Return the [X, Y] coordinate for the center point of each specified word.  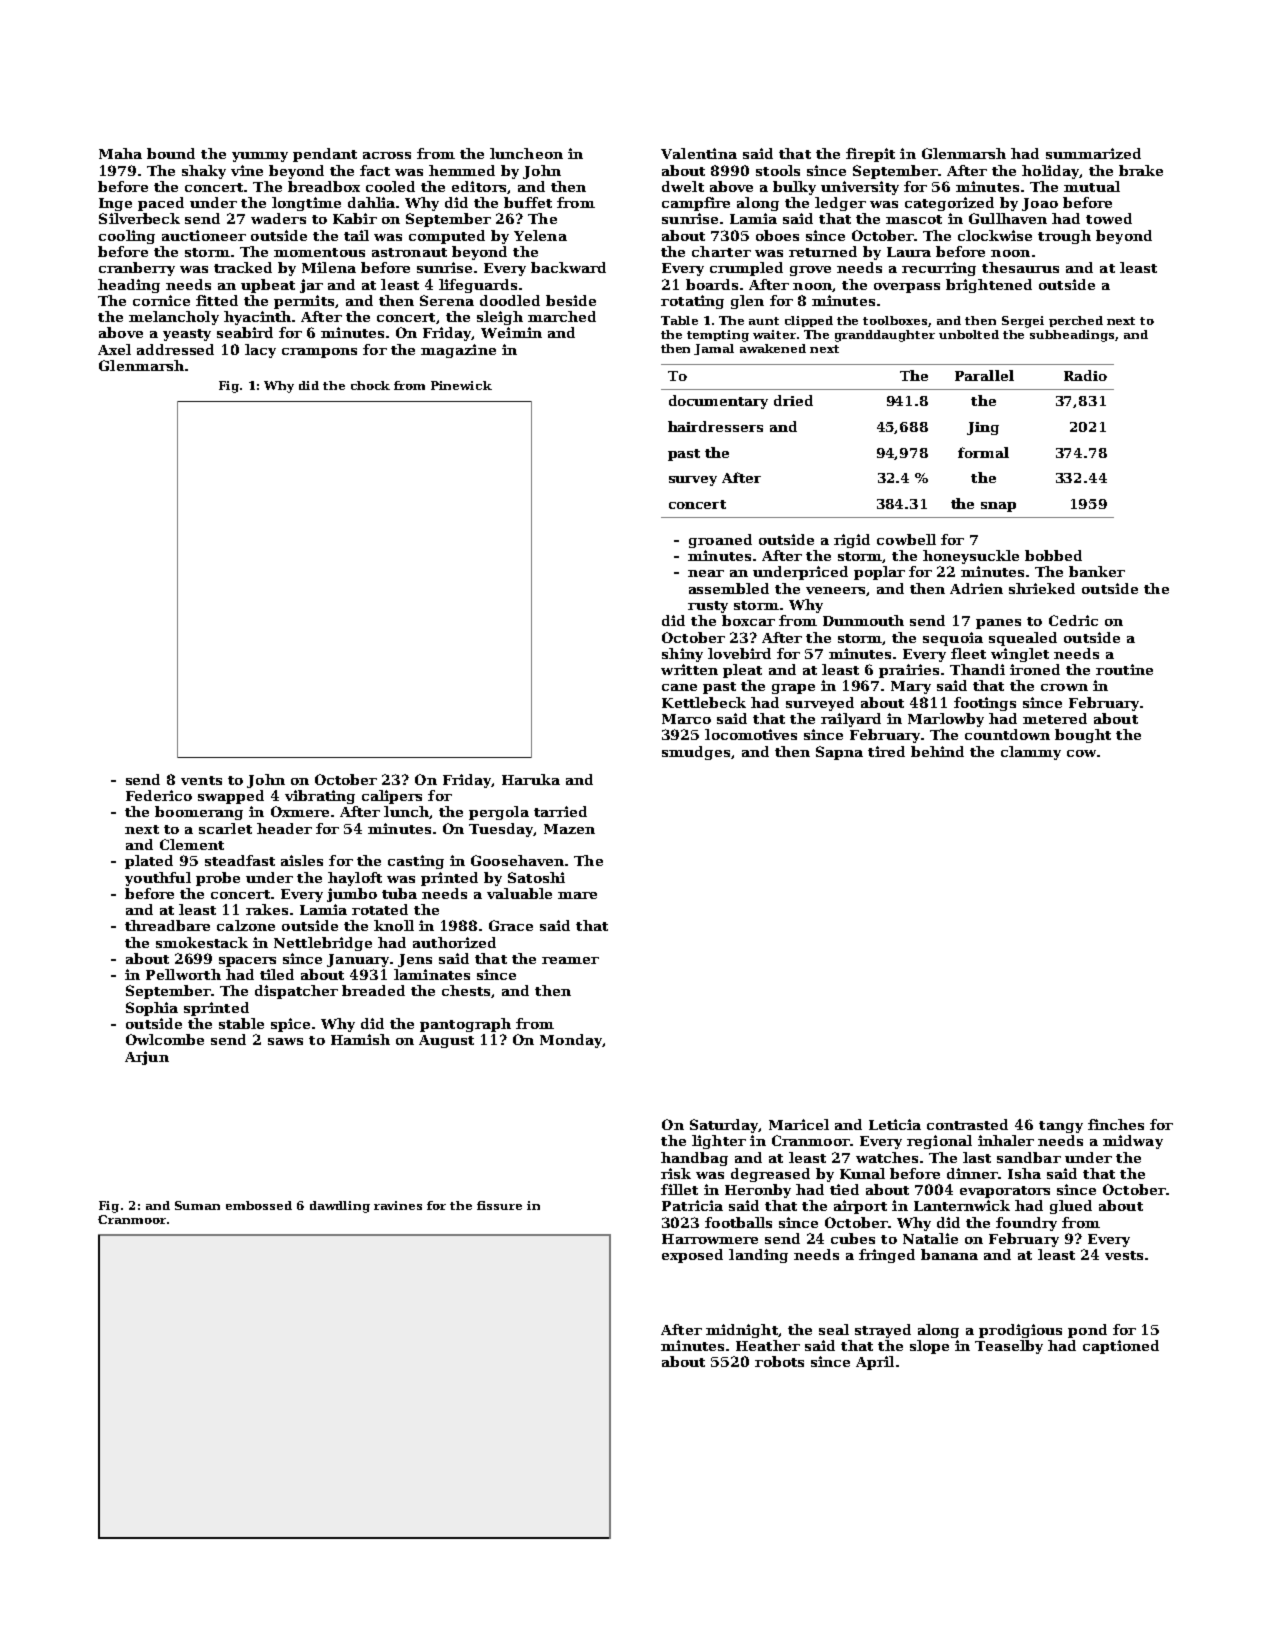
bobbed [1053, 555]
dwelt [683, 186]
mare [577, 895]
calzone [246, 925]
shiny [682, 655]
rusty [708, 607]
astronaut [409, 252]
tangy [1061, 1127]
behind [937, 751]
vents [201, 780]
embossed [259, 1205]
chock [370, 385]
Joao [1040, 204]
